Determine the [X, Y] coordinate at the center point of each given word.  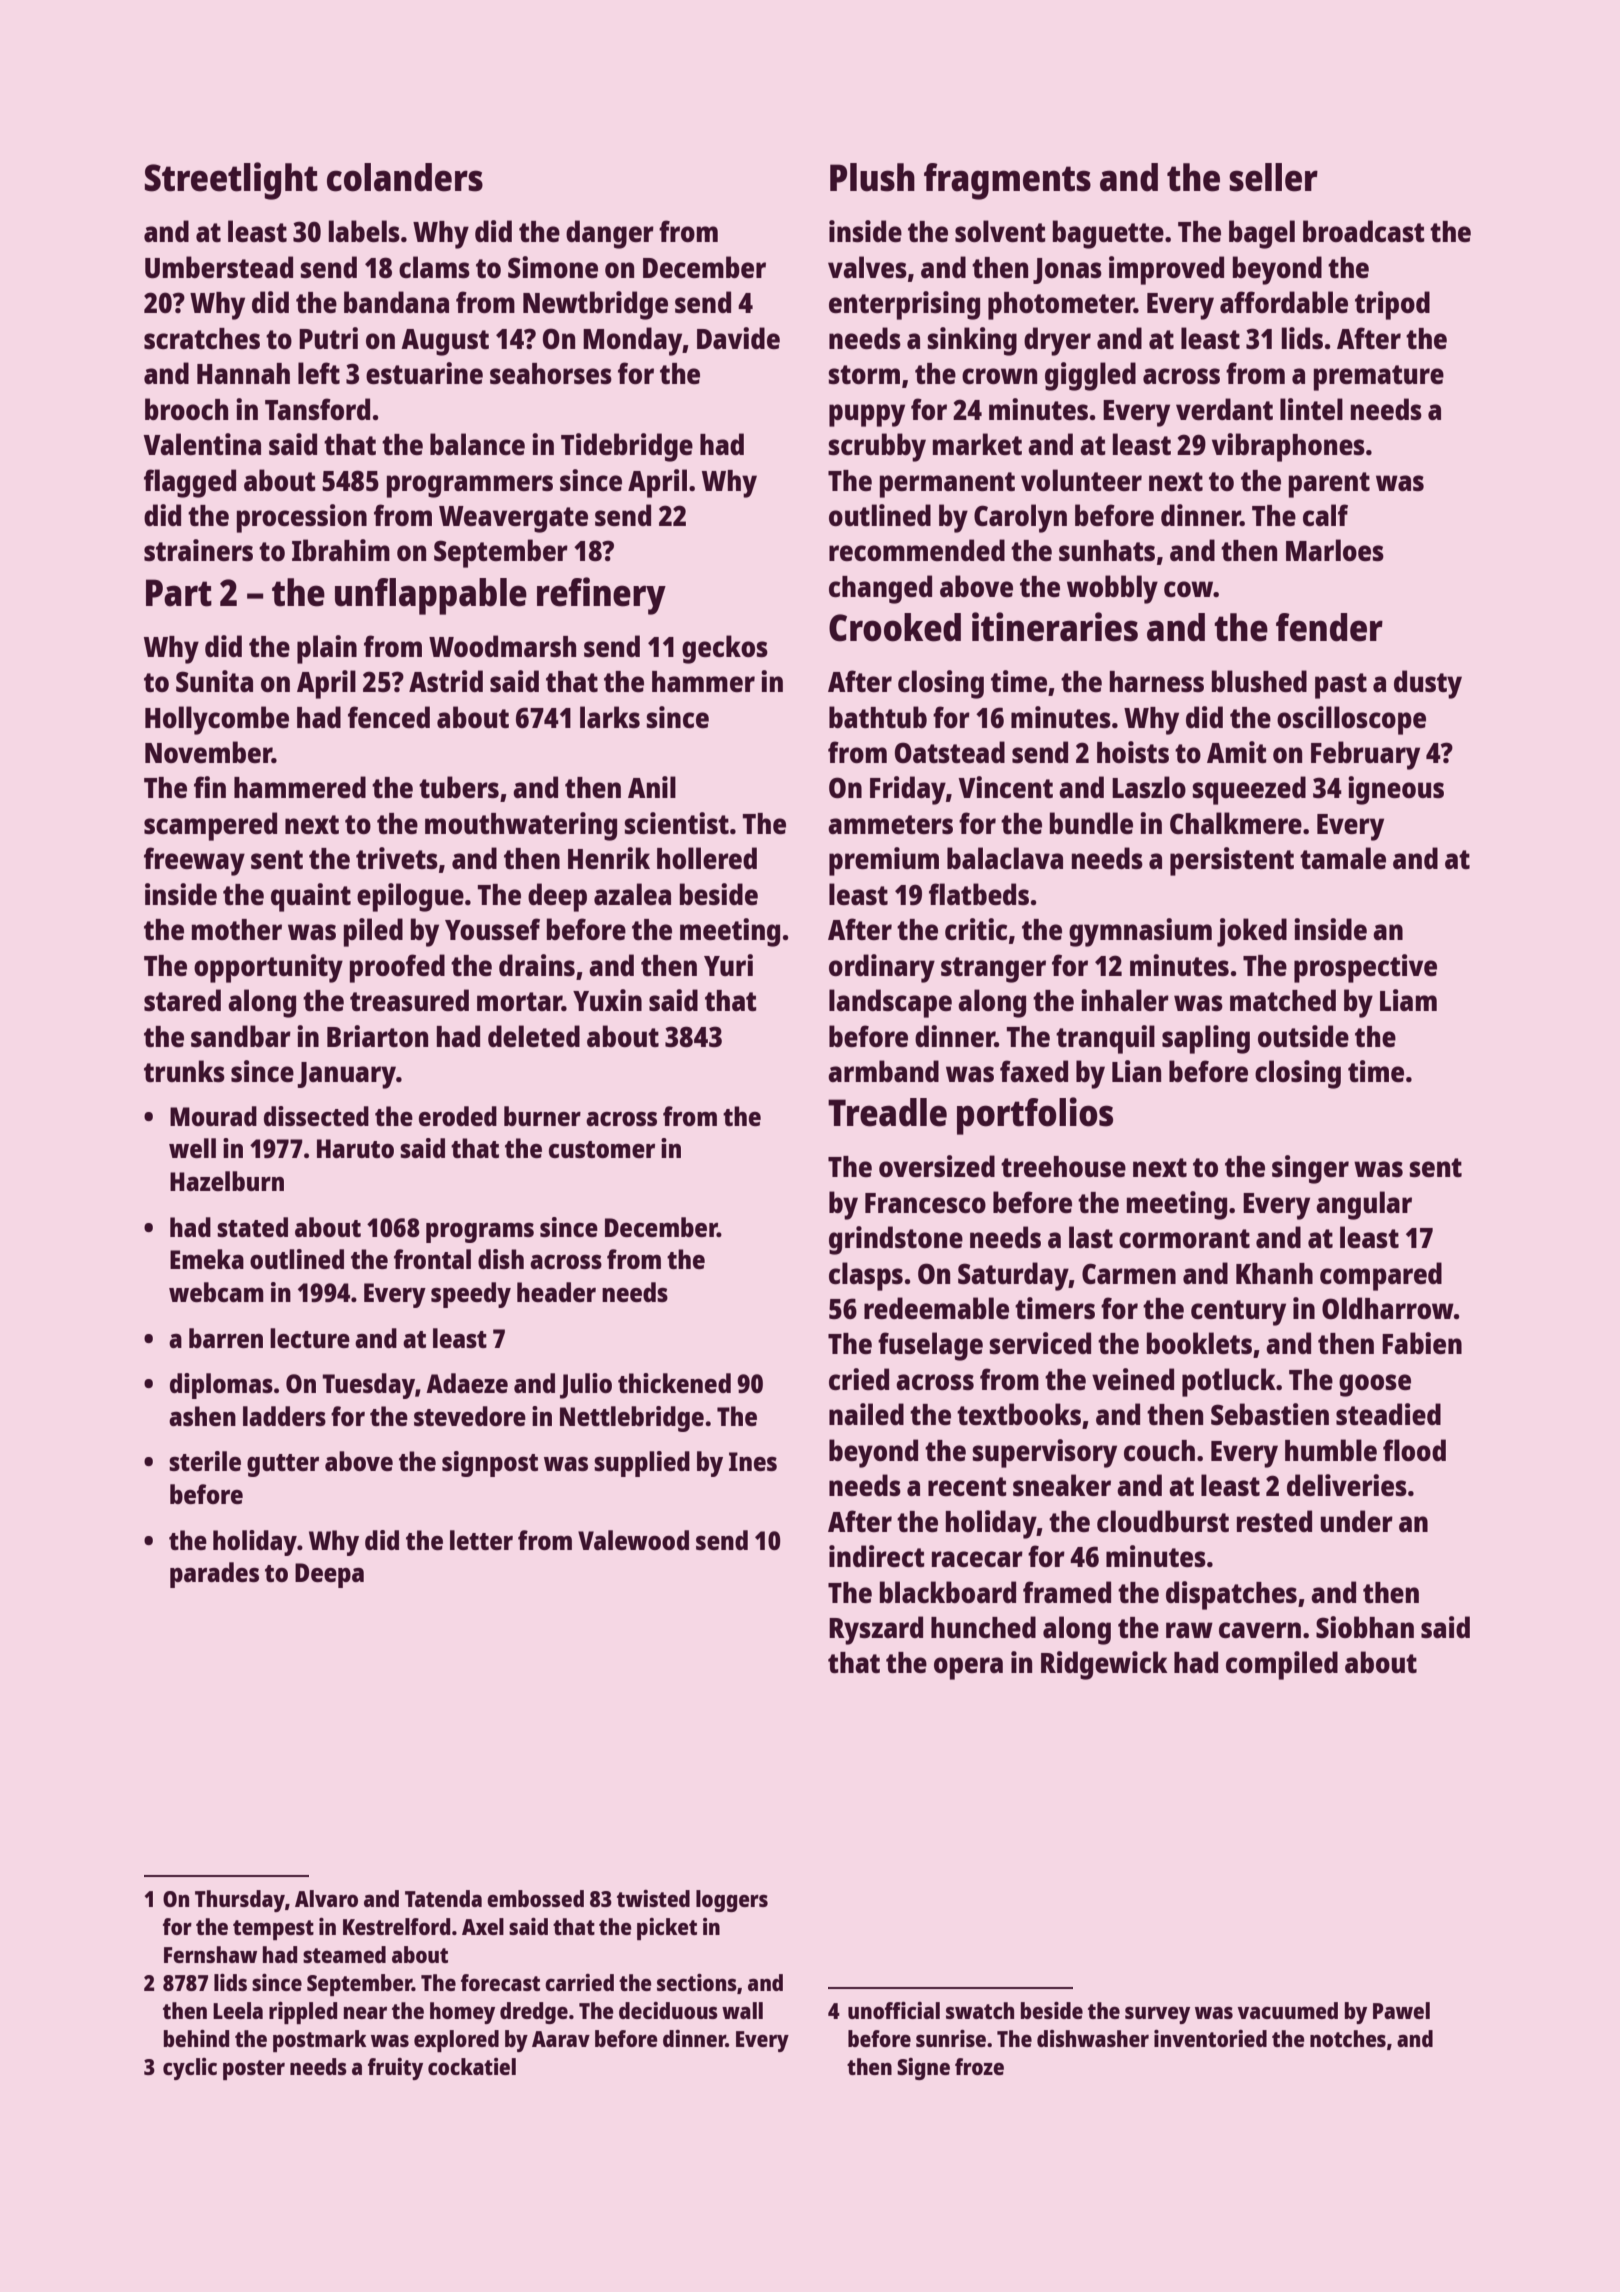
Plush [872, 177]
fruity [395, 2069]
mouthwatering [521, 826]
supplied [642, 1464]
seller [1273, 177]
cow [1189, 589]
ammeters [890, 824]
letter [481, 1540]
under [1356, 1521]
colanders [405, 177]
